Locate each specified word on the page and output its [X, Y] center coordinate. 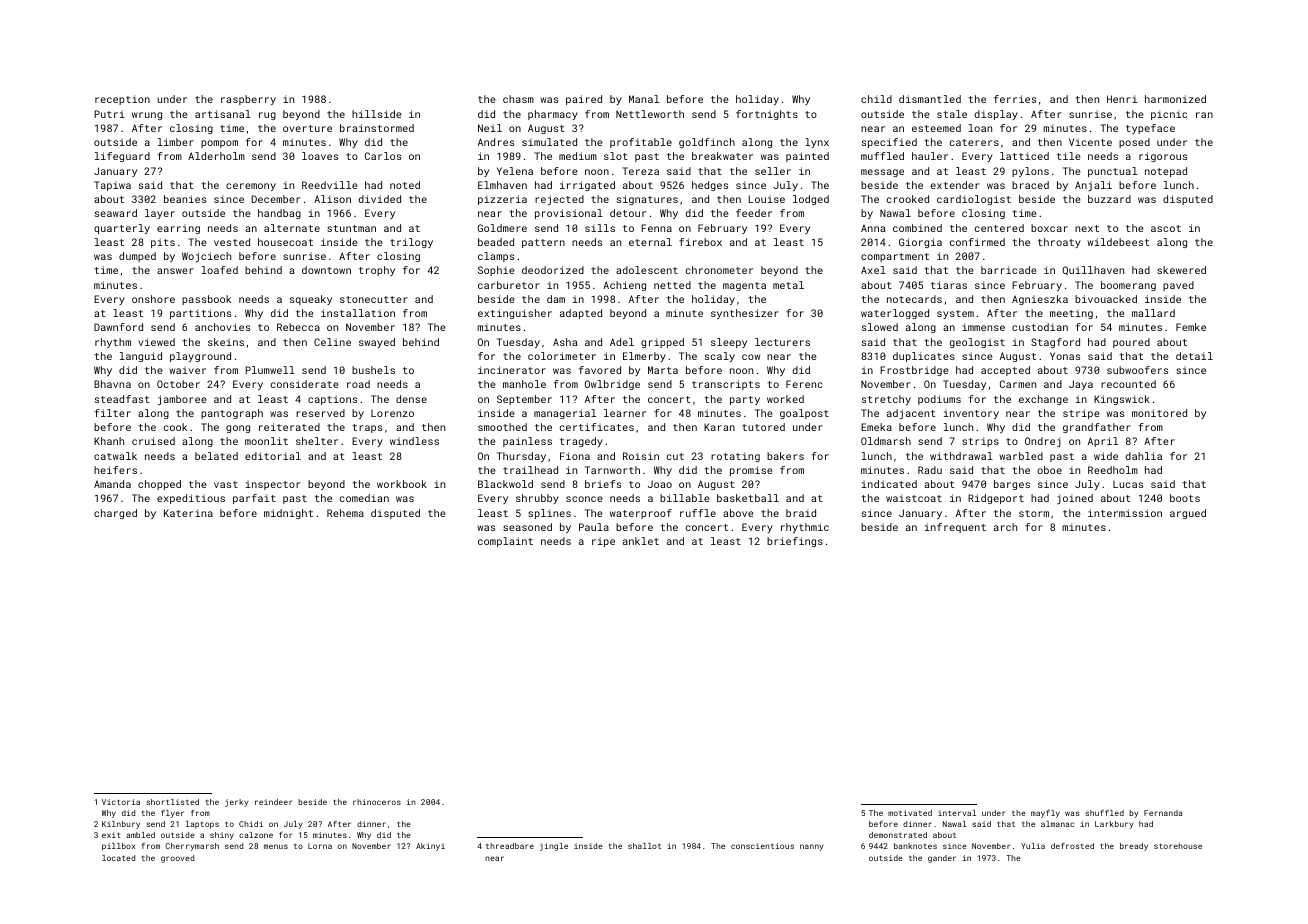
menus [276, 846]
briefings [795, 542]
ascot [1166, 228]
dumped [137, 257]
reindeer [273, 802]
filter [113, 413]
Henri [1122, 99]
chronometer [719, 270]
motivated [910, 813]
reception [122, 100]
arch [1005, 527]
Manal [644, 99]
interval [957, 813]
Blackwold [505, 484]
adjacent [911, 414]
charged [115, 514]
